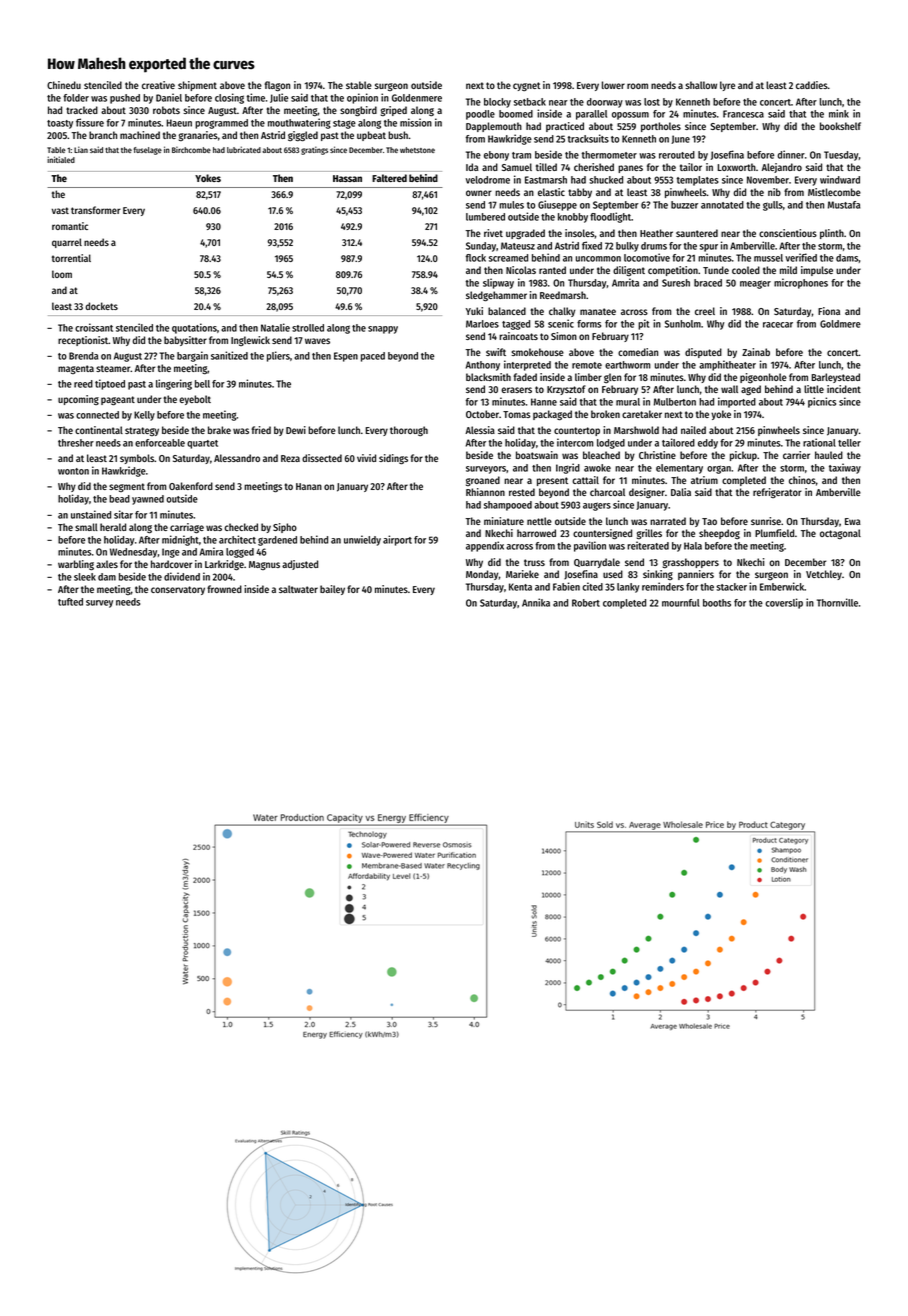  I want to click on Lian, so click(81, 149).
